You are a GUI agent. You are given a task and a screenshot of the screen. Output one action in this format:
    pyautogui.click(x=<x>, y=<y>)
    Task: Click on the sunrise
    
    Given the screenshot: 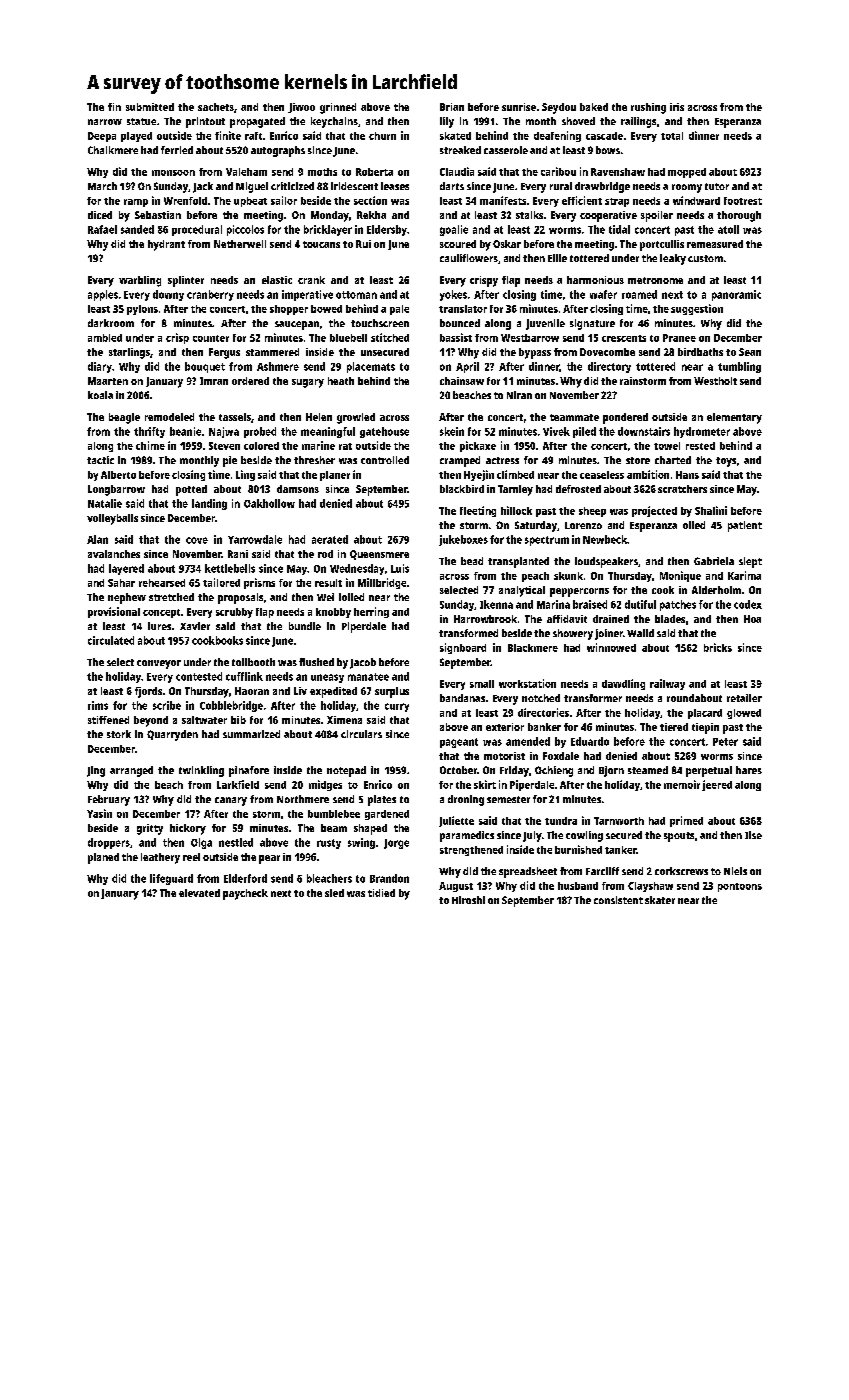 What is the action you would take?
    pyautogui.click(x=519, y=107)
